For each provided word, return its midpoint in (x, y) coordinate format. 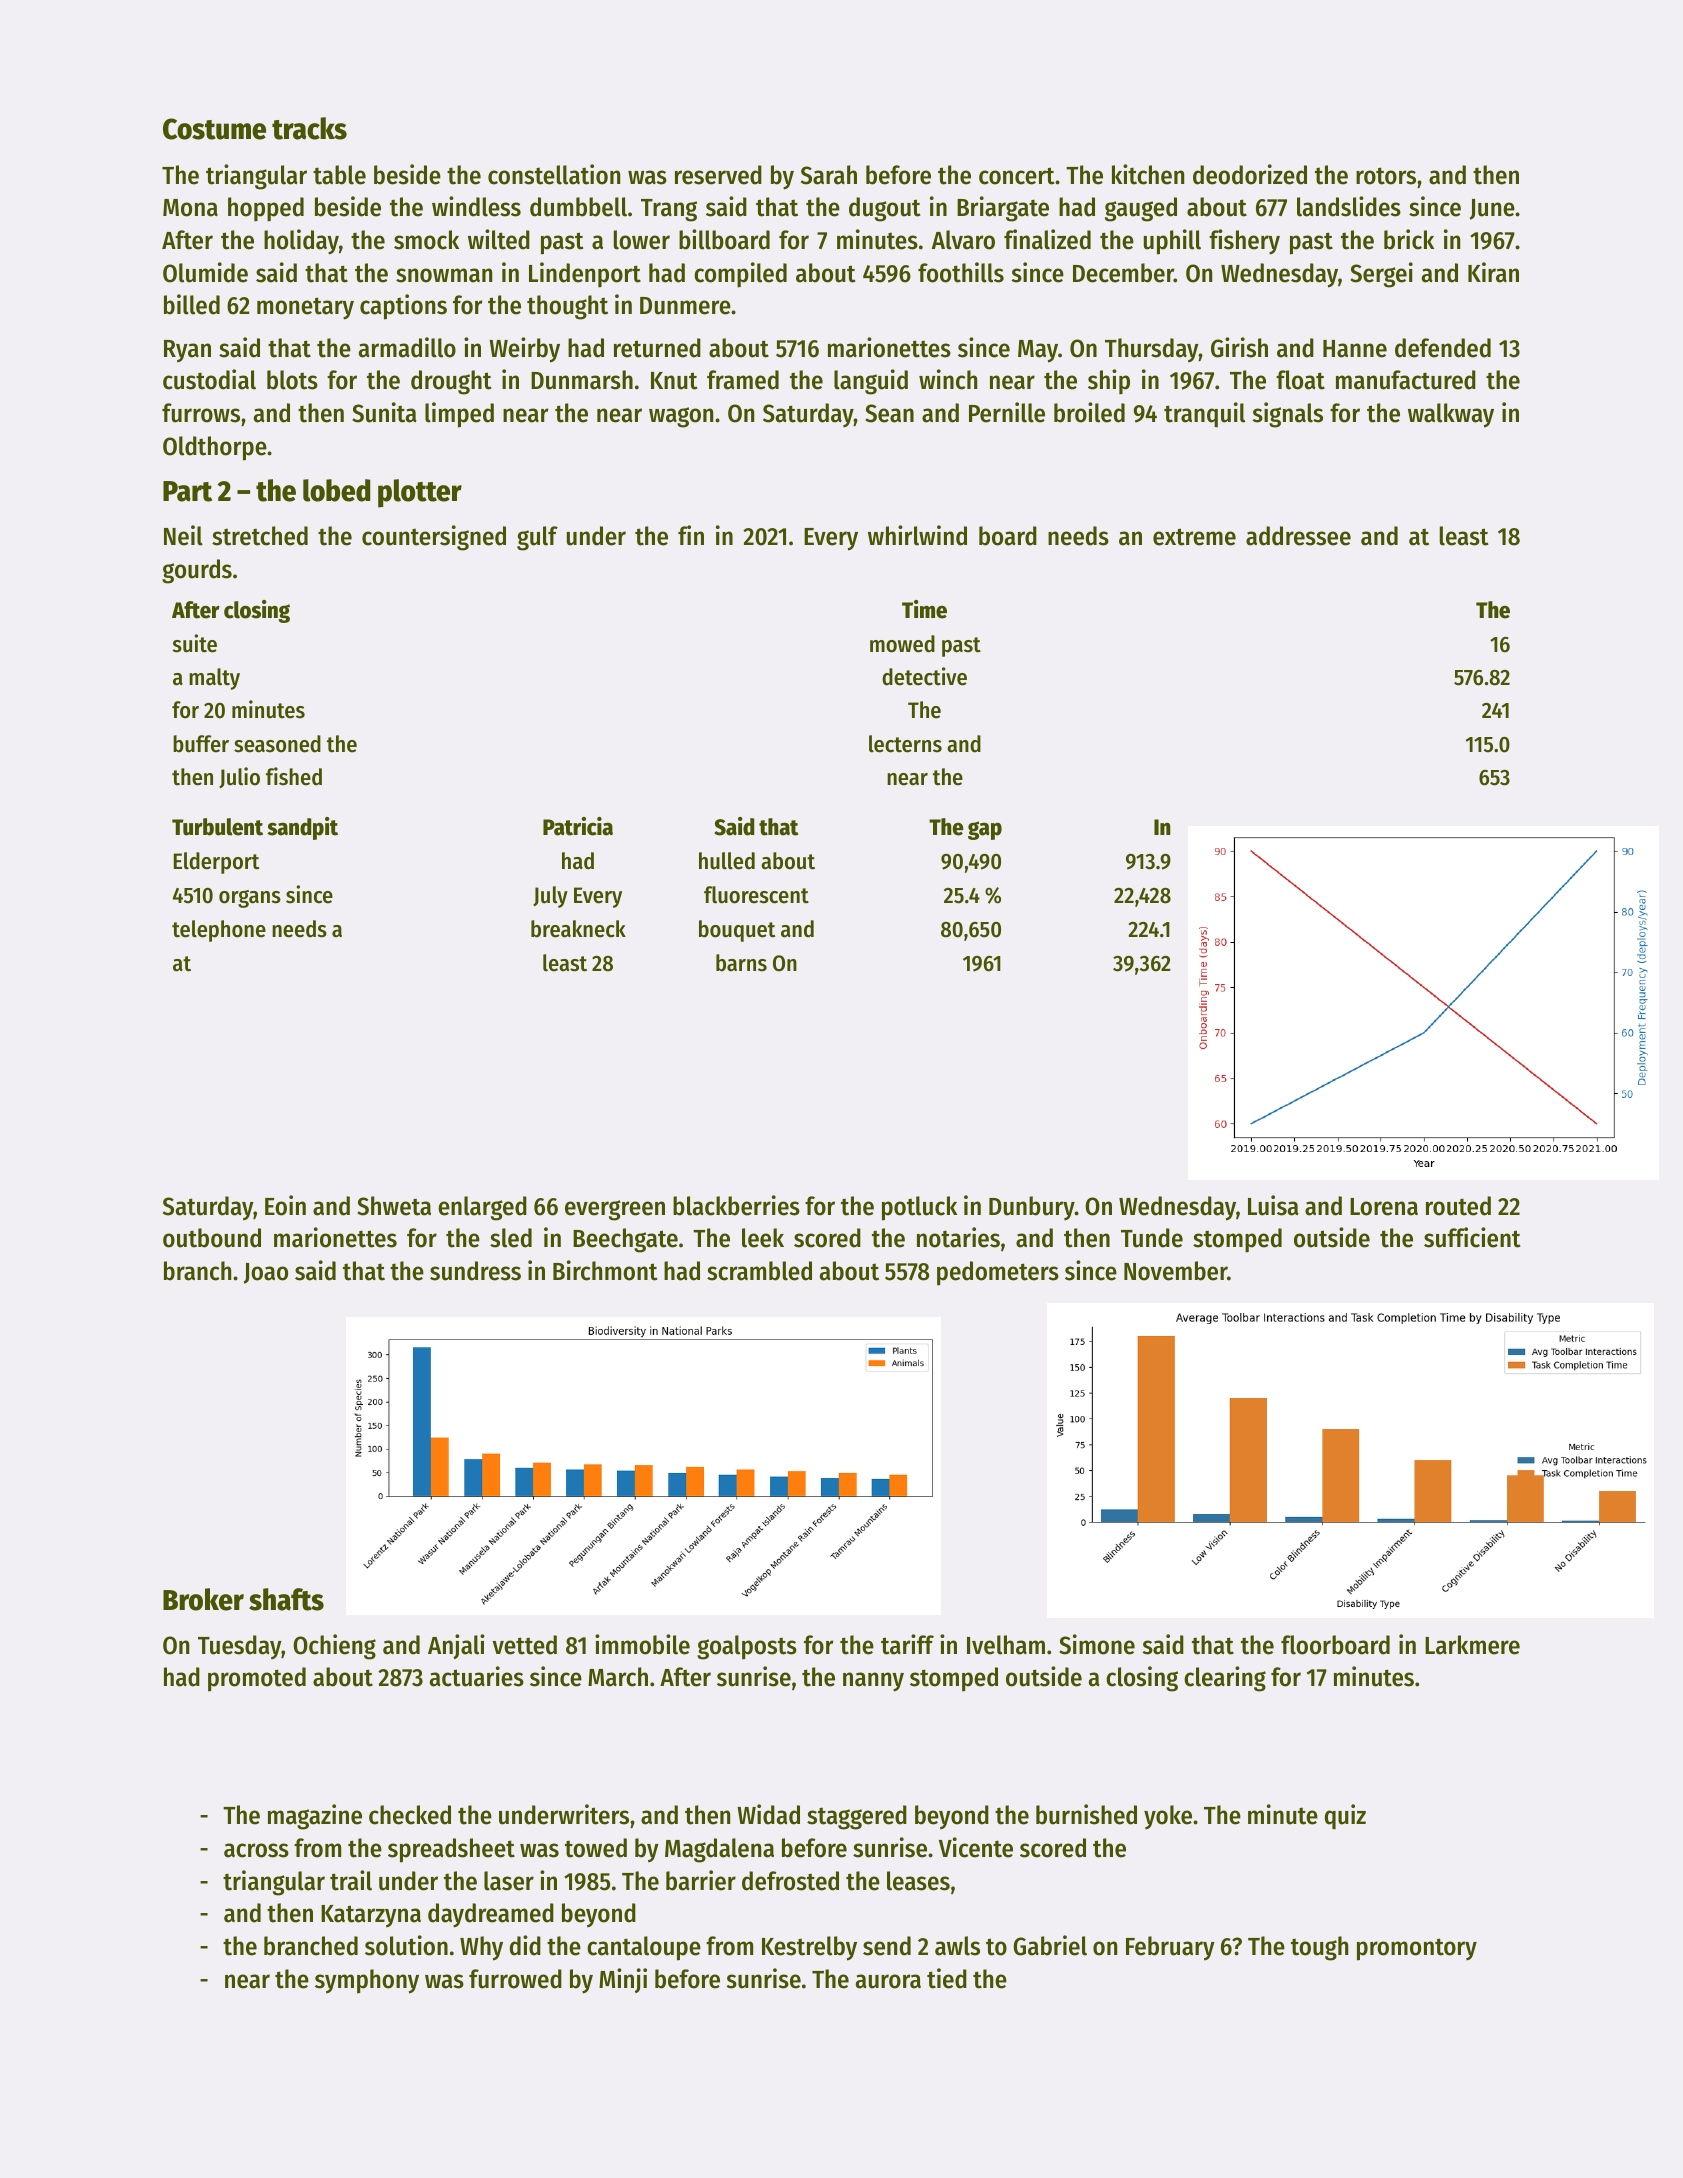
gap (985, 830)
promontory (1417, 1949)
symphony (367, 1981)
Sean (889, 413)
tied (947, 1978)
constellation (554, 174)
